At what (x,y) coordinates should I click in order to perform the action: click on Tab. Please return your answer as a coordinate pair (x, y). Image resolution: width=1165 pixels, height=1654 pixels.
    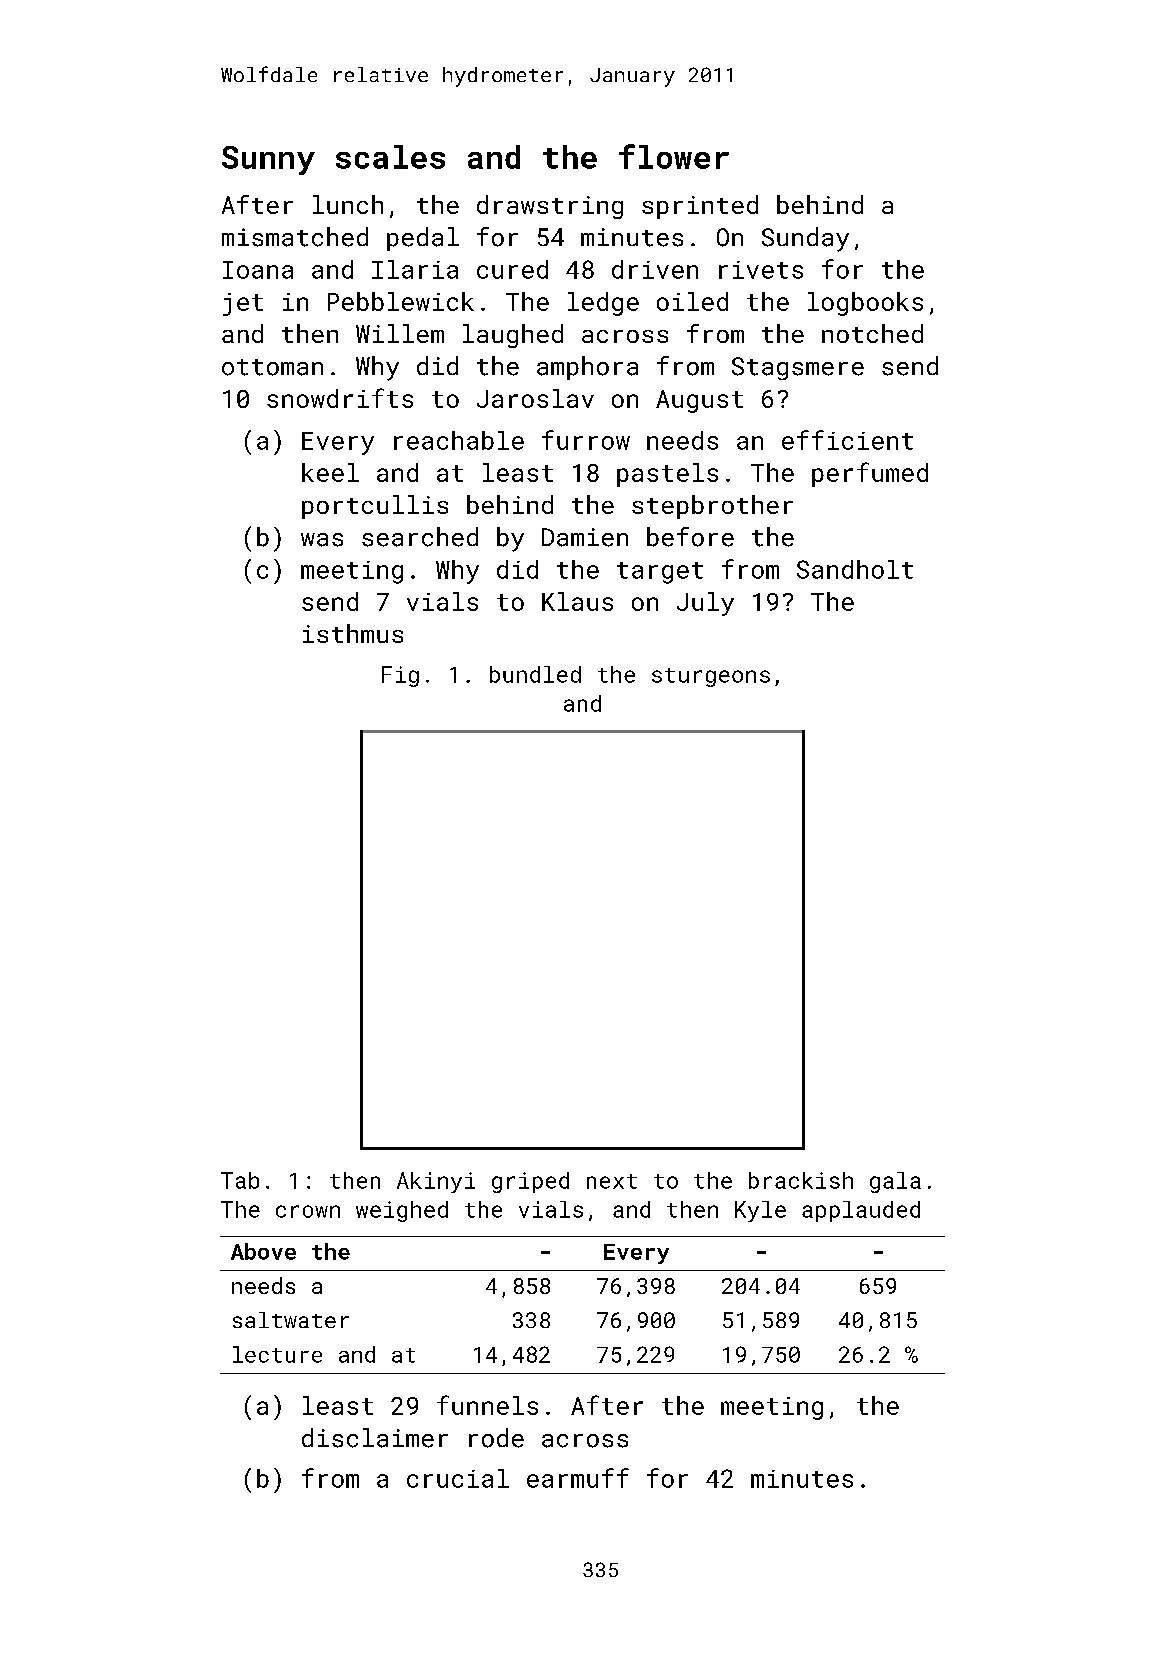
    Looking at the image, I should click on (240, 1180).
